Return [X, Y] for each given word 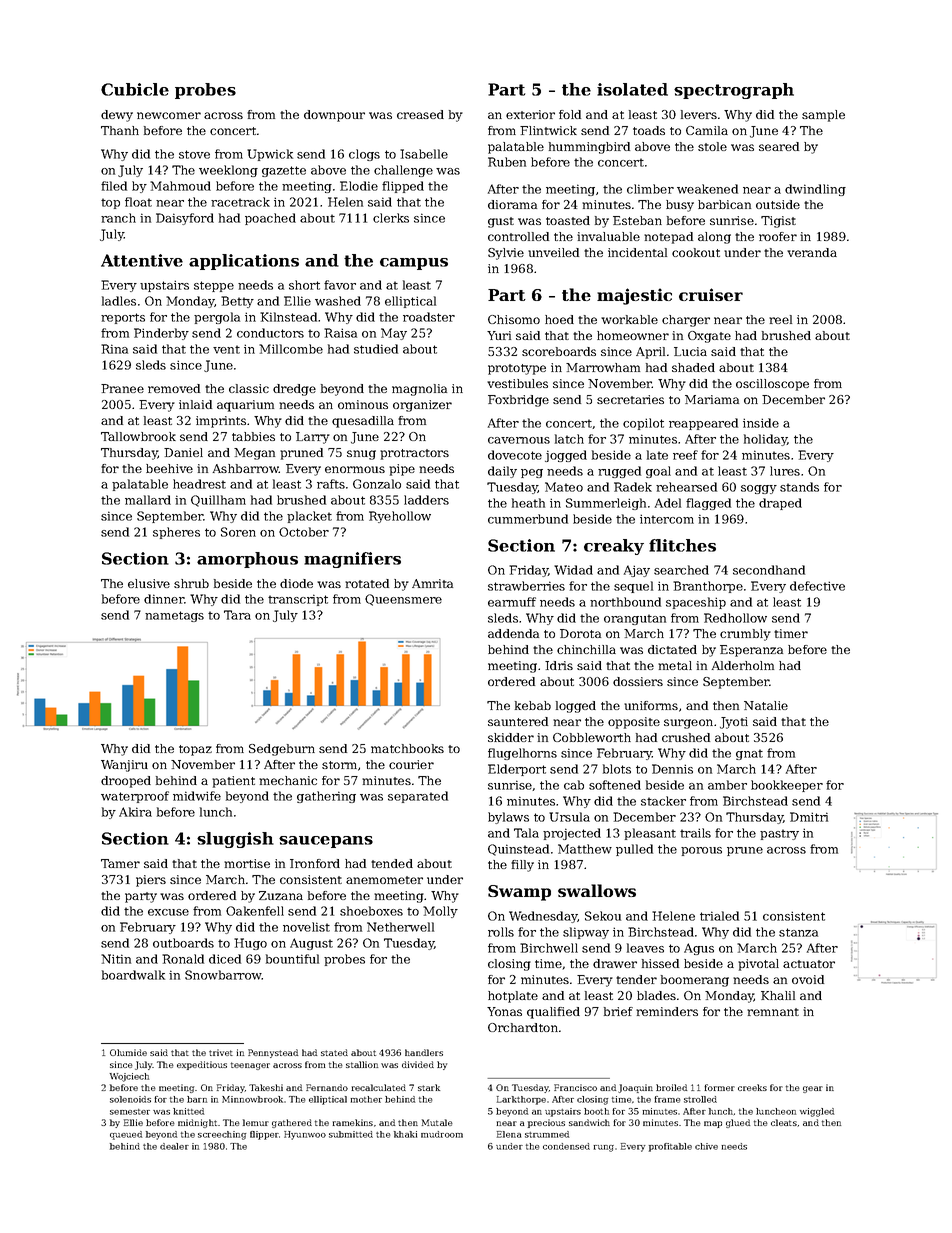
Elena [509, 1134]
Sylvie [506, 254]
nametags [174, 616]
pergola [217, 318]
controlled [518, 236]
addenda [513, 633]
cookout [696, 252]
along [714, 238]
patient [233, 782]
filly [522, 866]
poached [270, 219]
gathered [292, 1123]
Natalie [766, 705]
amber [727, 785]
